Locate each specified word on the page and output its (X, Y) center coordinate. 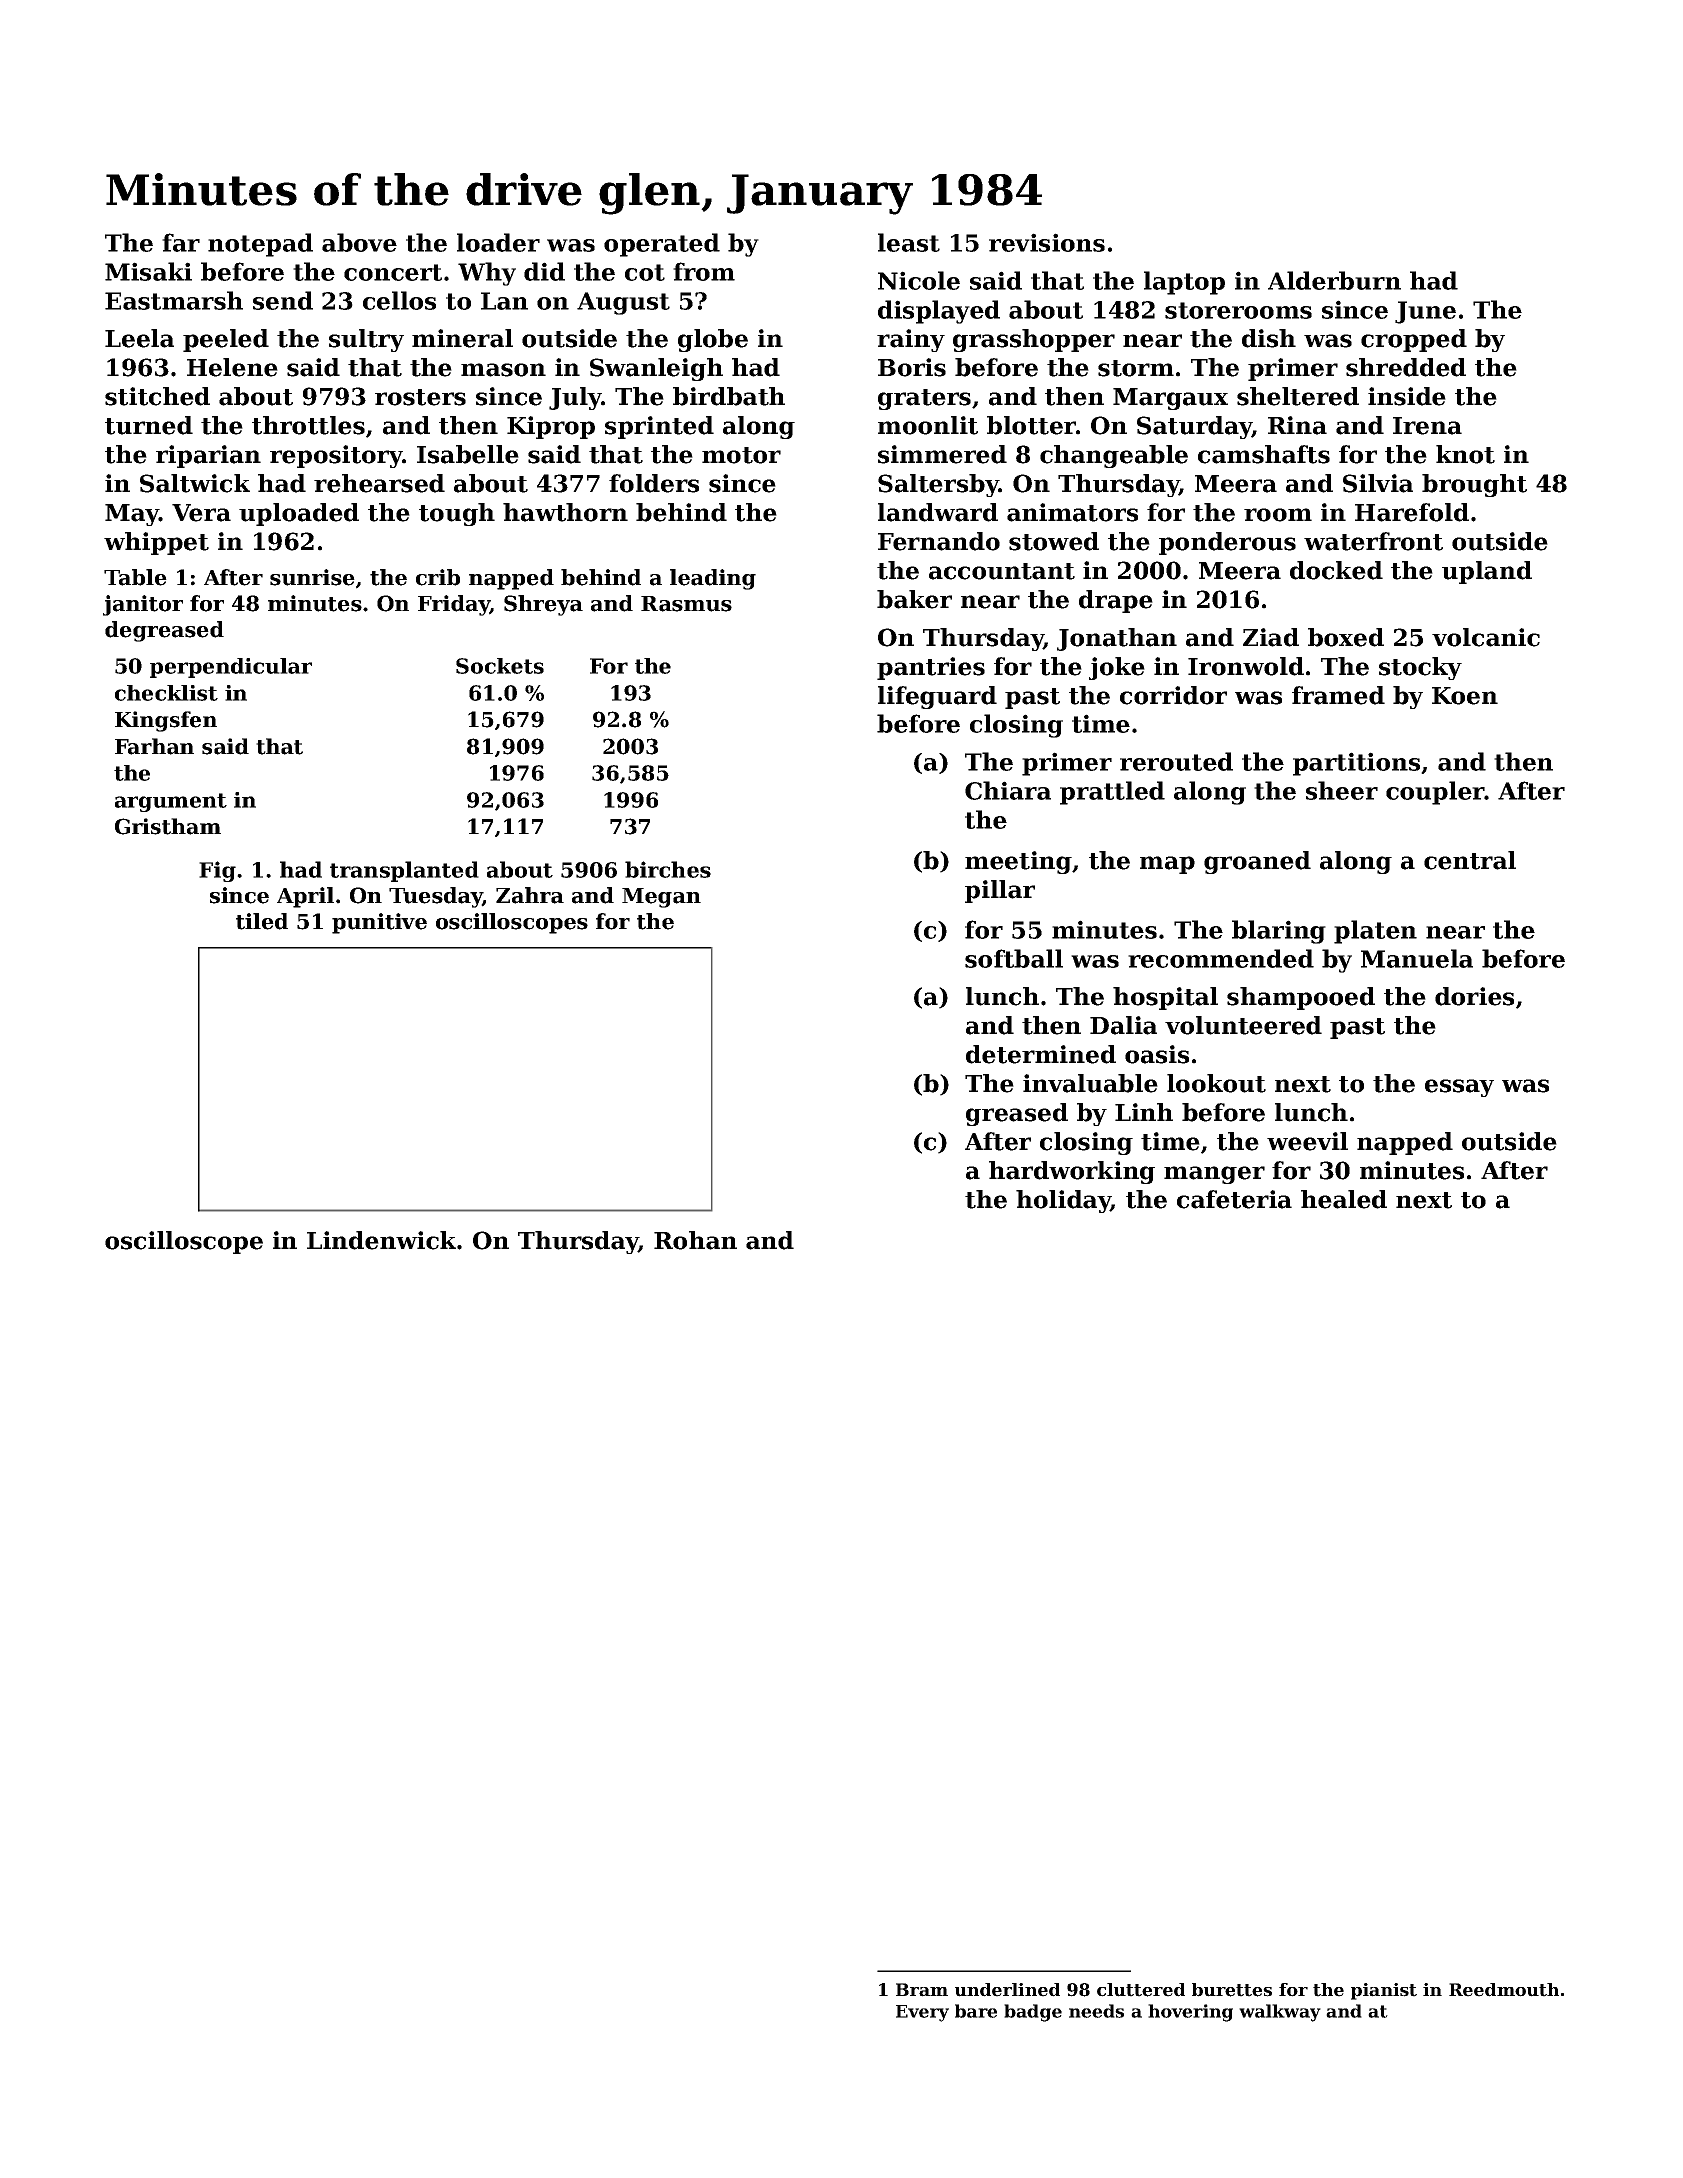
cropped (1414, 340)
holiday (1063, 1201)
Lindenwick (381, 1240)
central (1470, 860)
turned (149, 425)
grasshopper (1034, 340)
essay (1459, 1088)
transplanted (404, 871)
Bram (922, 1990)
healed (1344, 1199)
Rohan (695, 1240)
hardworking (1072, 1172)
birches (668, 869)
